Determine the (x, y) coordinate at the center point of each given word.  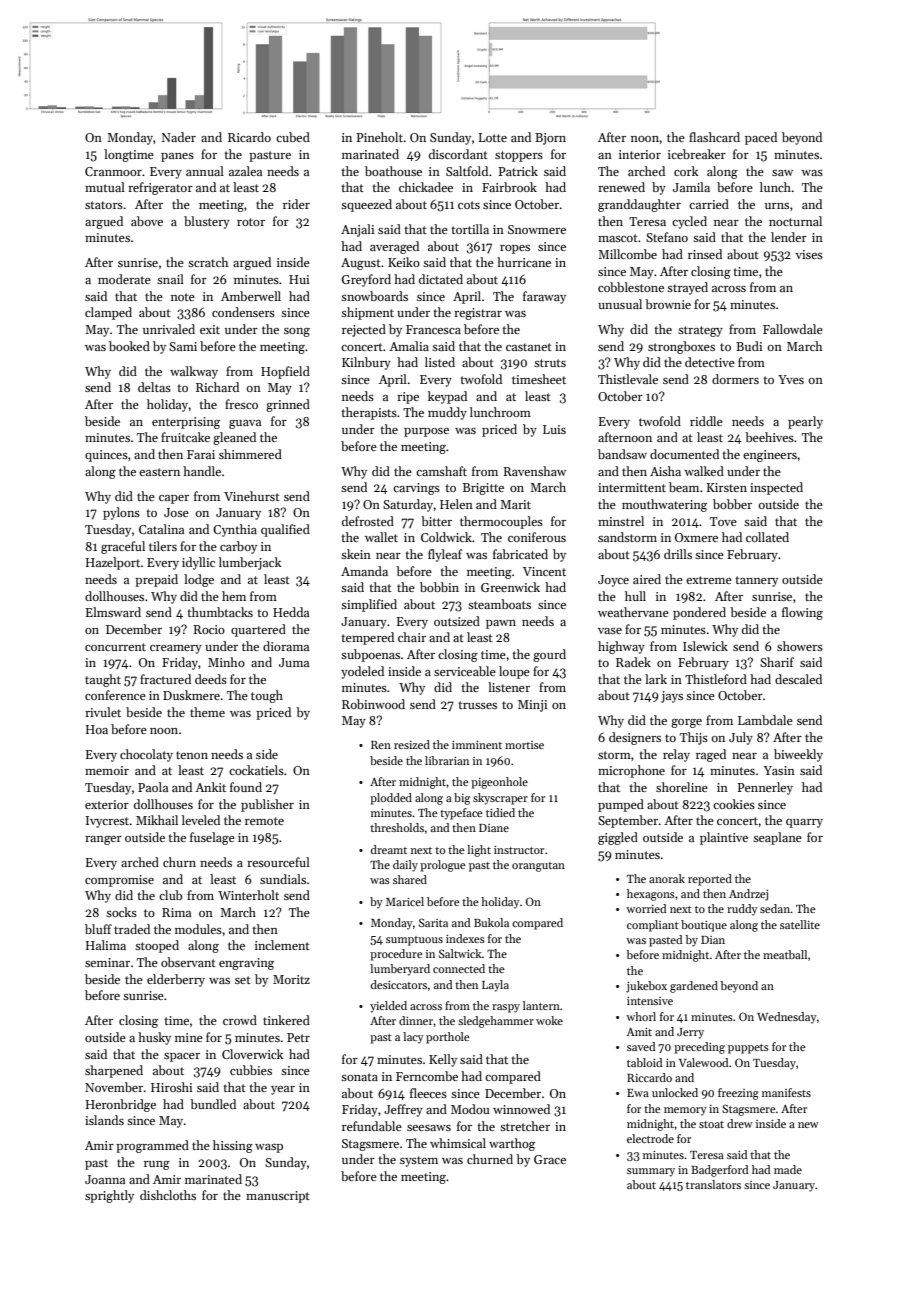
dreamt (389, 849)
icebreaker (697, 154)
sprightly (109, 1196)
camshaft (441, 471)
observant (188, 962)
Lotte (493, 137)
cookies (734, 804)
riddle (706, 421)
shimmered (250, 454)
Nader (179, 137)
